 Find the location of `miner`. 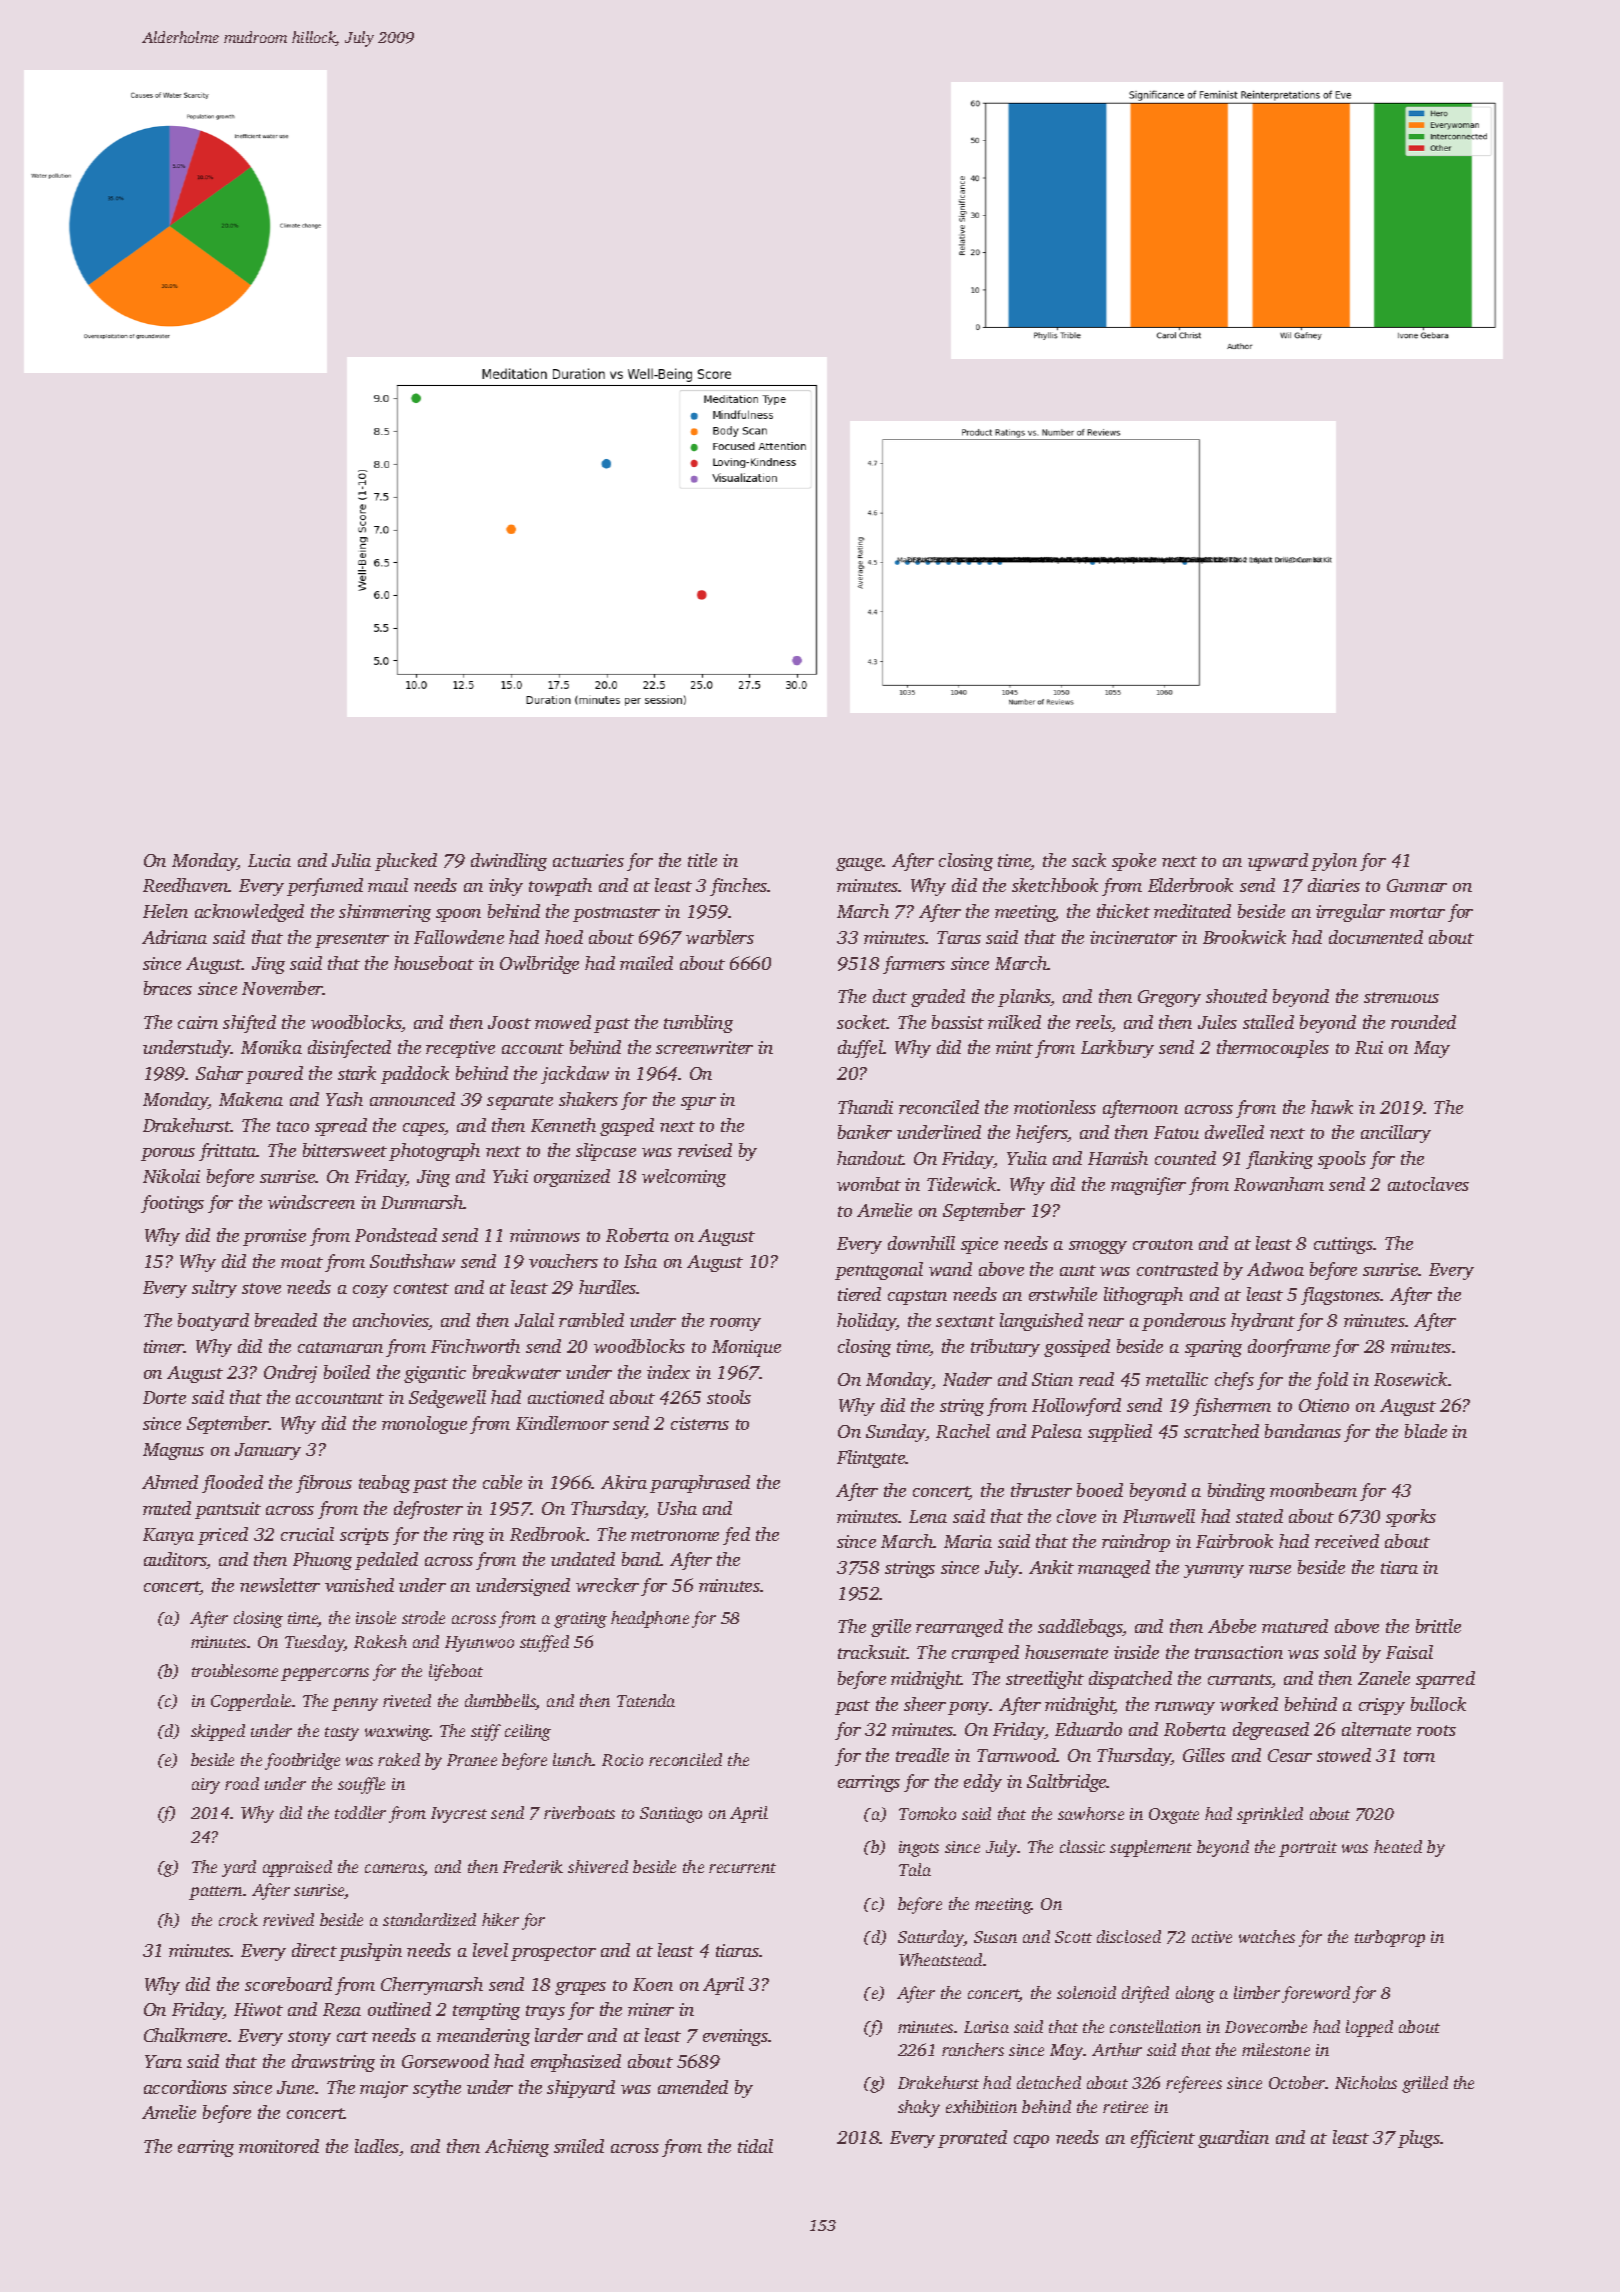

miner is located at coordinates (651, 2009).
